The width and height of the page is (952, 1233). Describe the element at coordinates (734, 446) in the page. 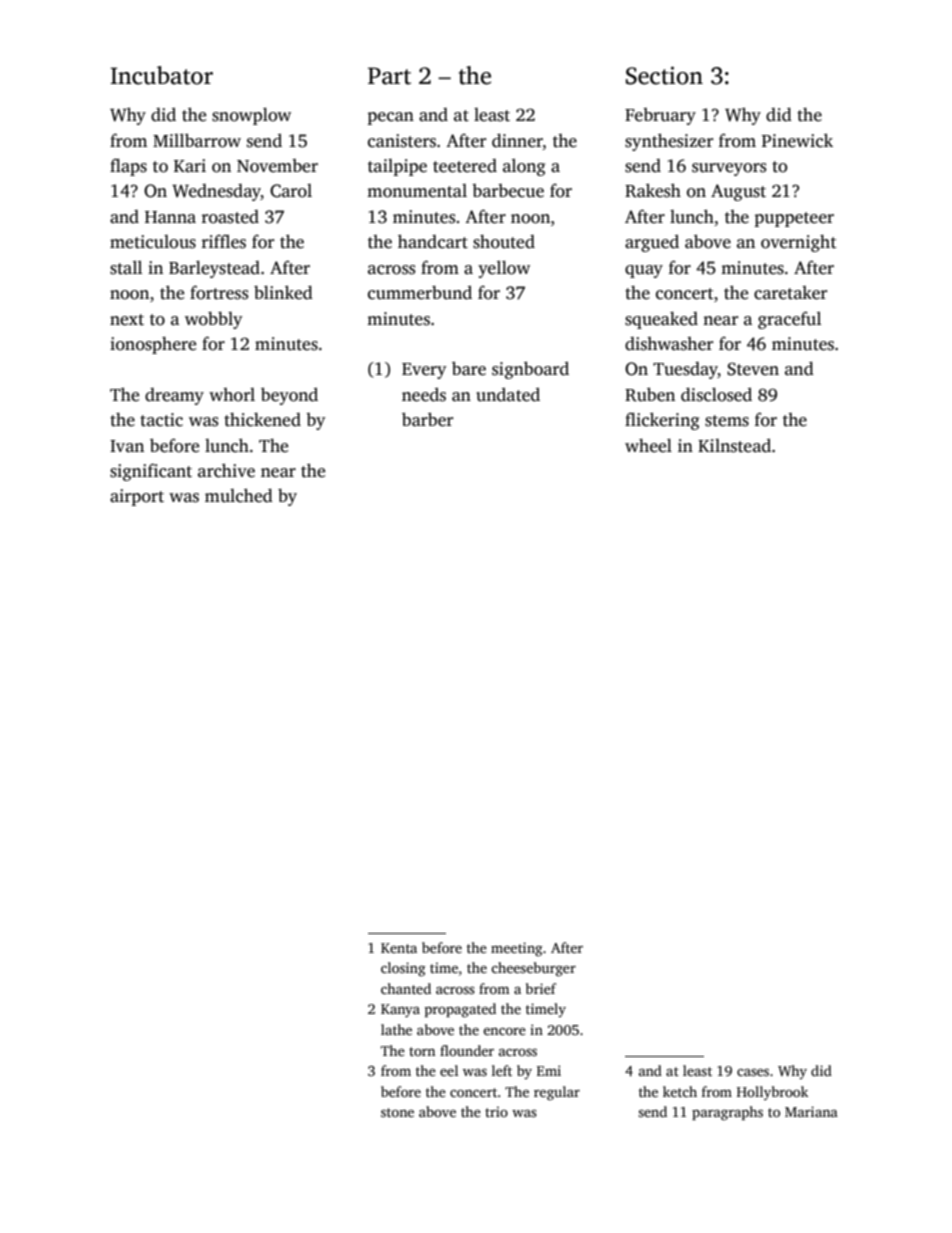

I see `Kilnstead` at that location.
